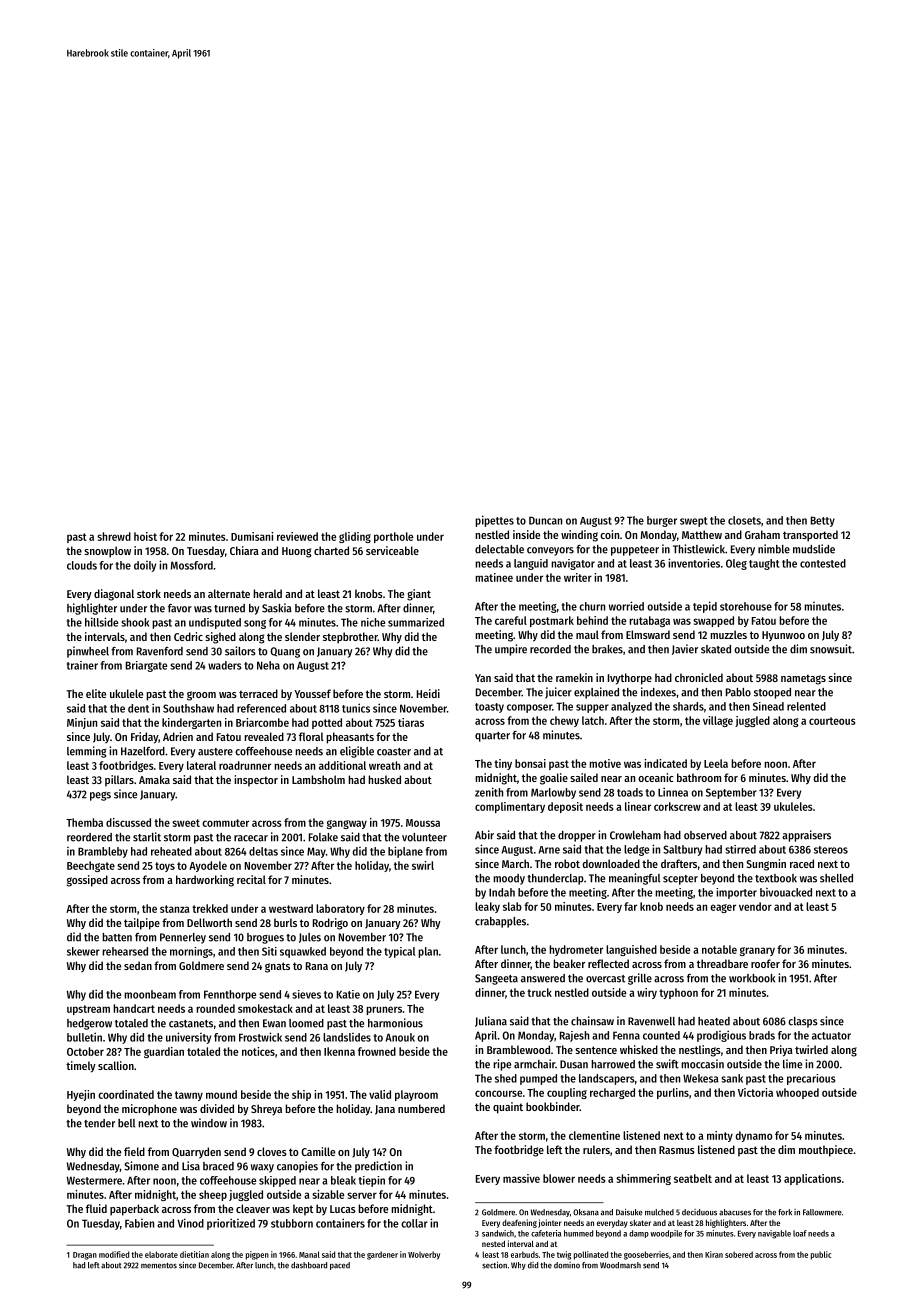 This document has height=1308, width=924. I want to click on snowsuit, so click(831, 649).
